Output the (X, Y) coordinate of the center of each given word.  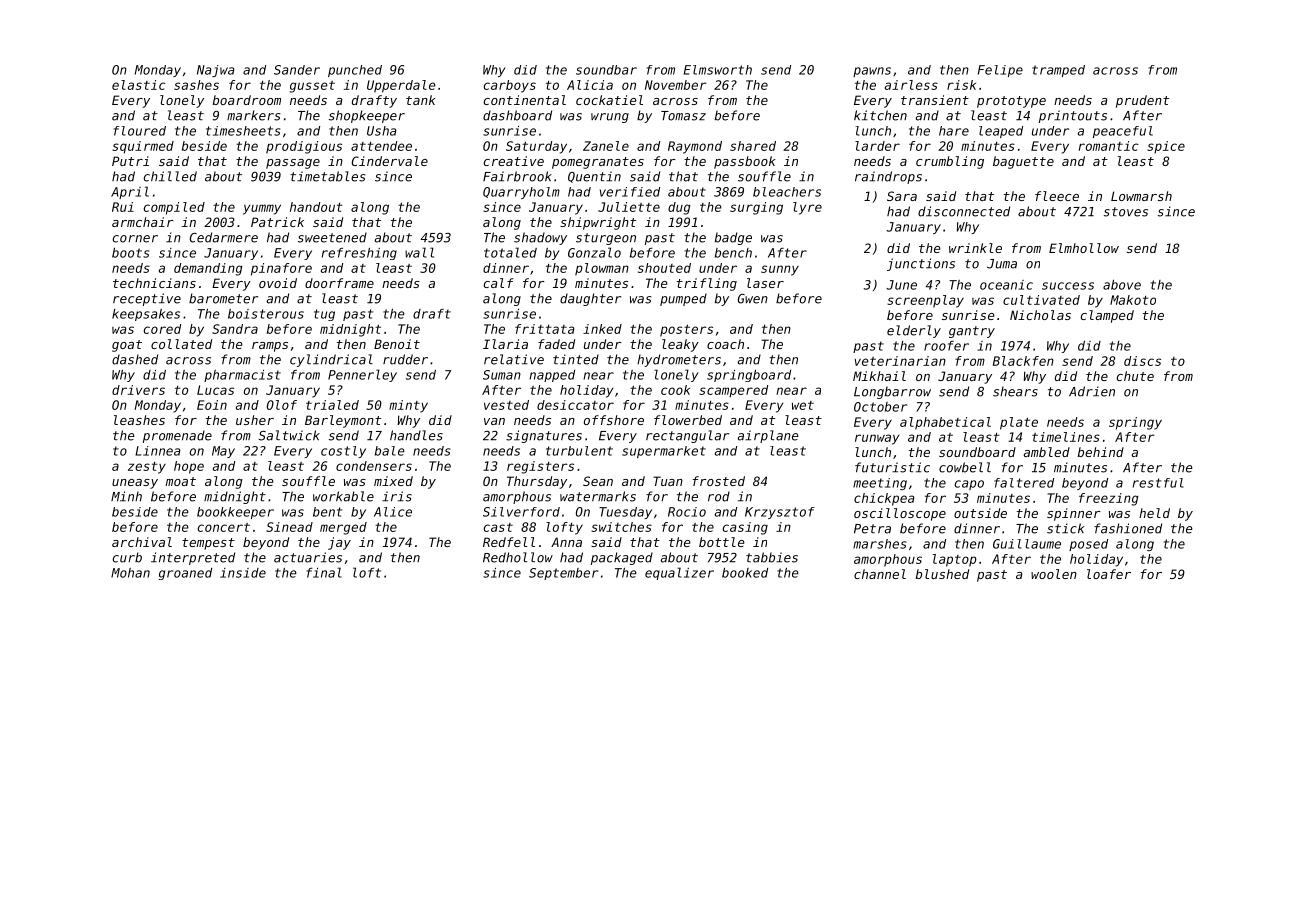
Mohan (130, 573)
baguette (1023, 162)
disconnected (964, 211)
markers (254, 115)
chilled (170, 176)
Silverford (521, 512)
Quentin (594, 177)
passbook (744, 162)
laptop (954, 560)
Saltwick (289, 435)
